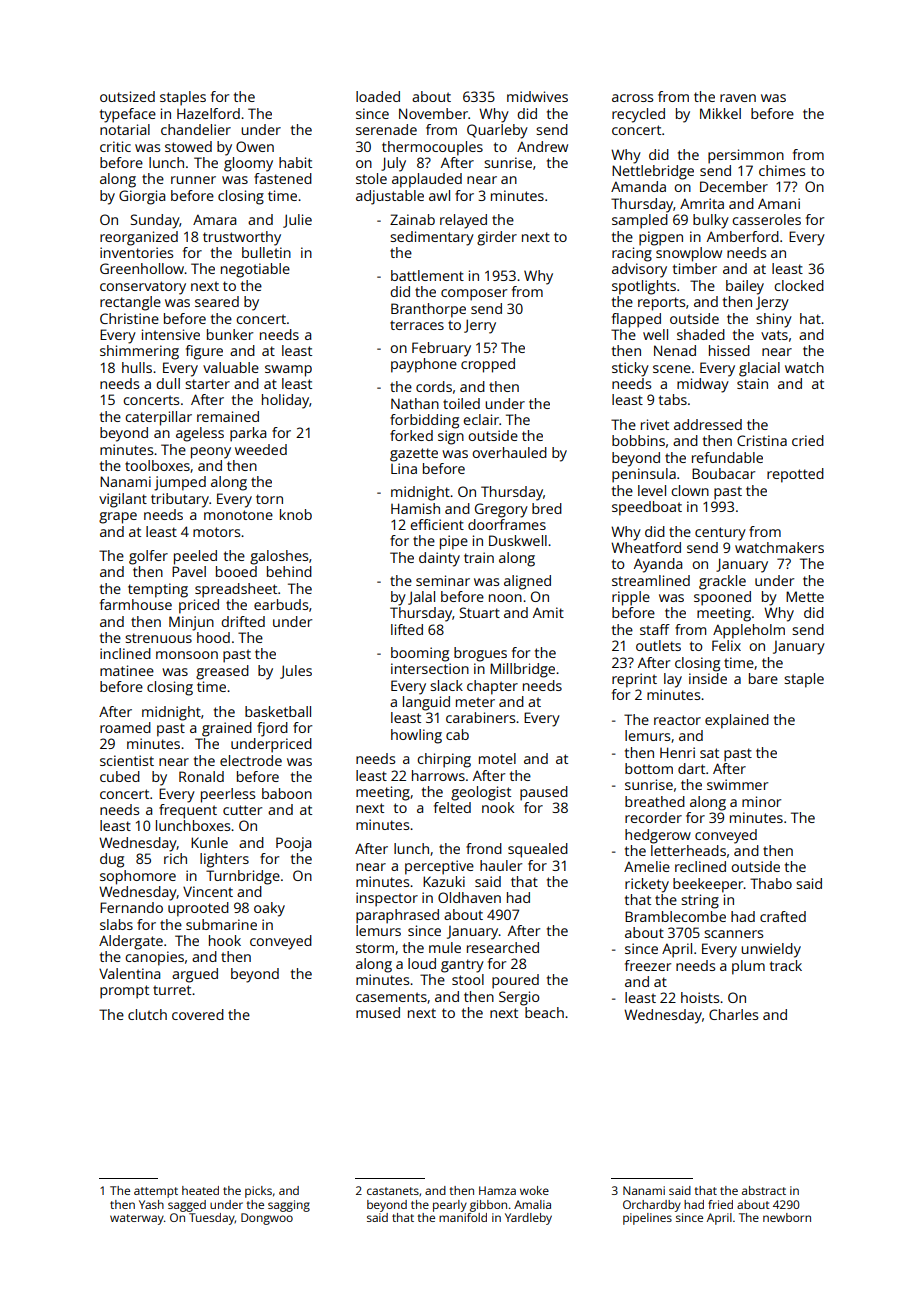 The image size is (924, 1308). What do you see at coordinates (128, 115) in the image?
I see `typeface` at bounding box center [128, 115].
